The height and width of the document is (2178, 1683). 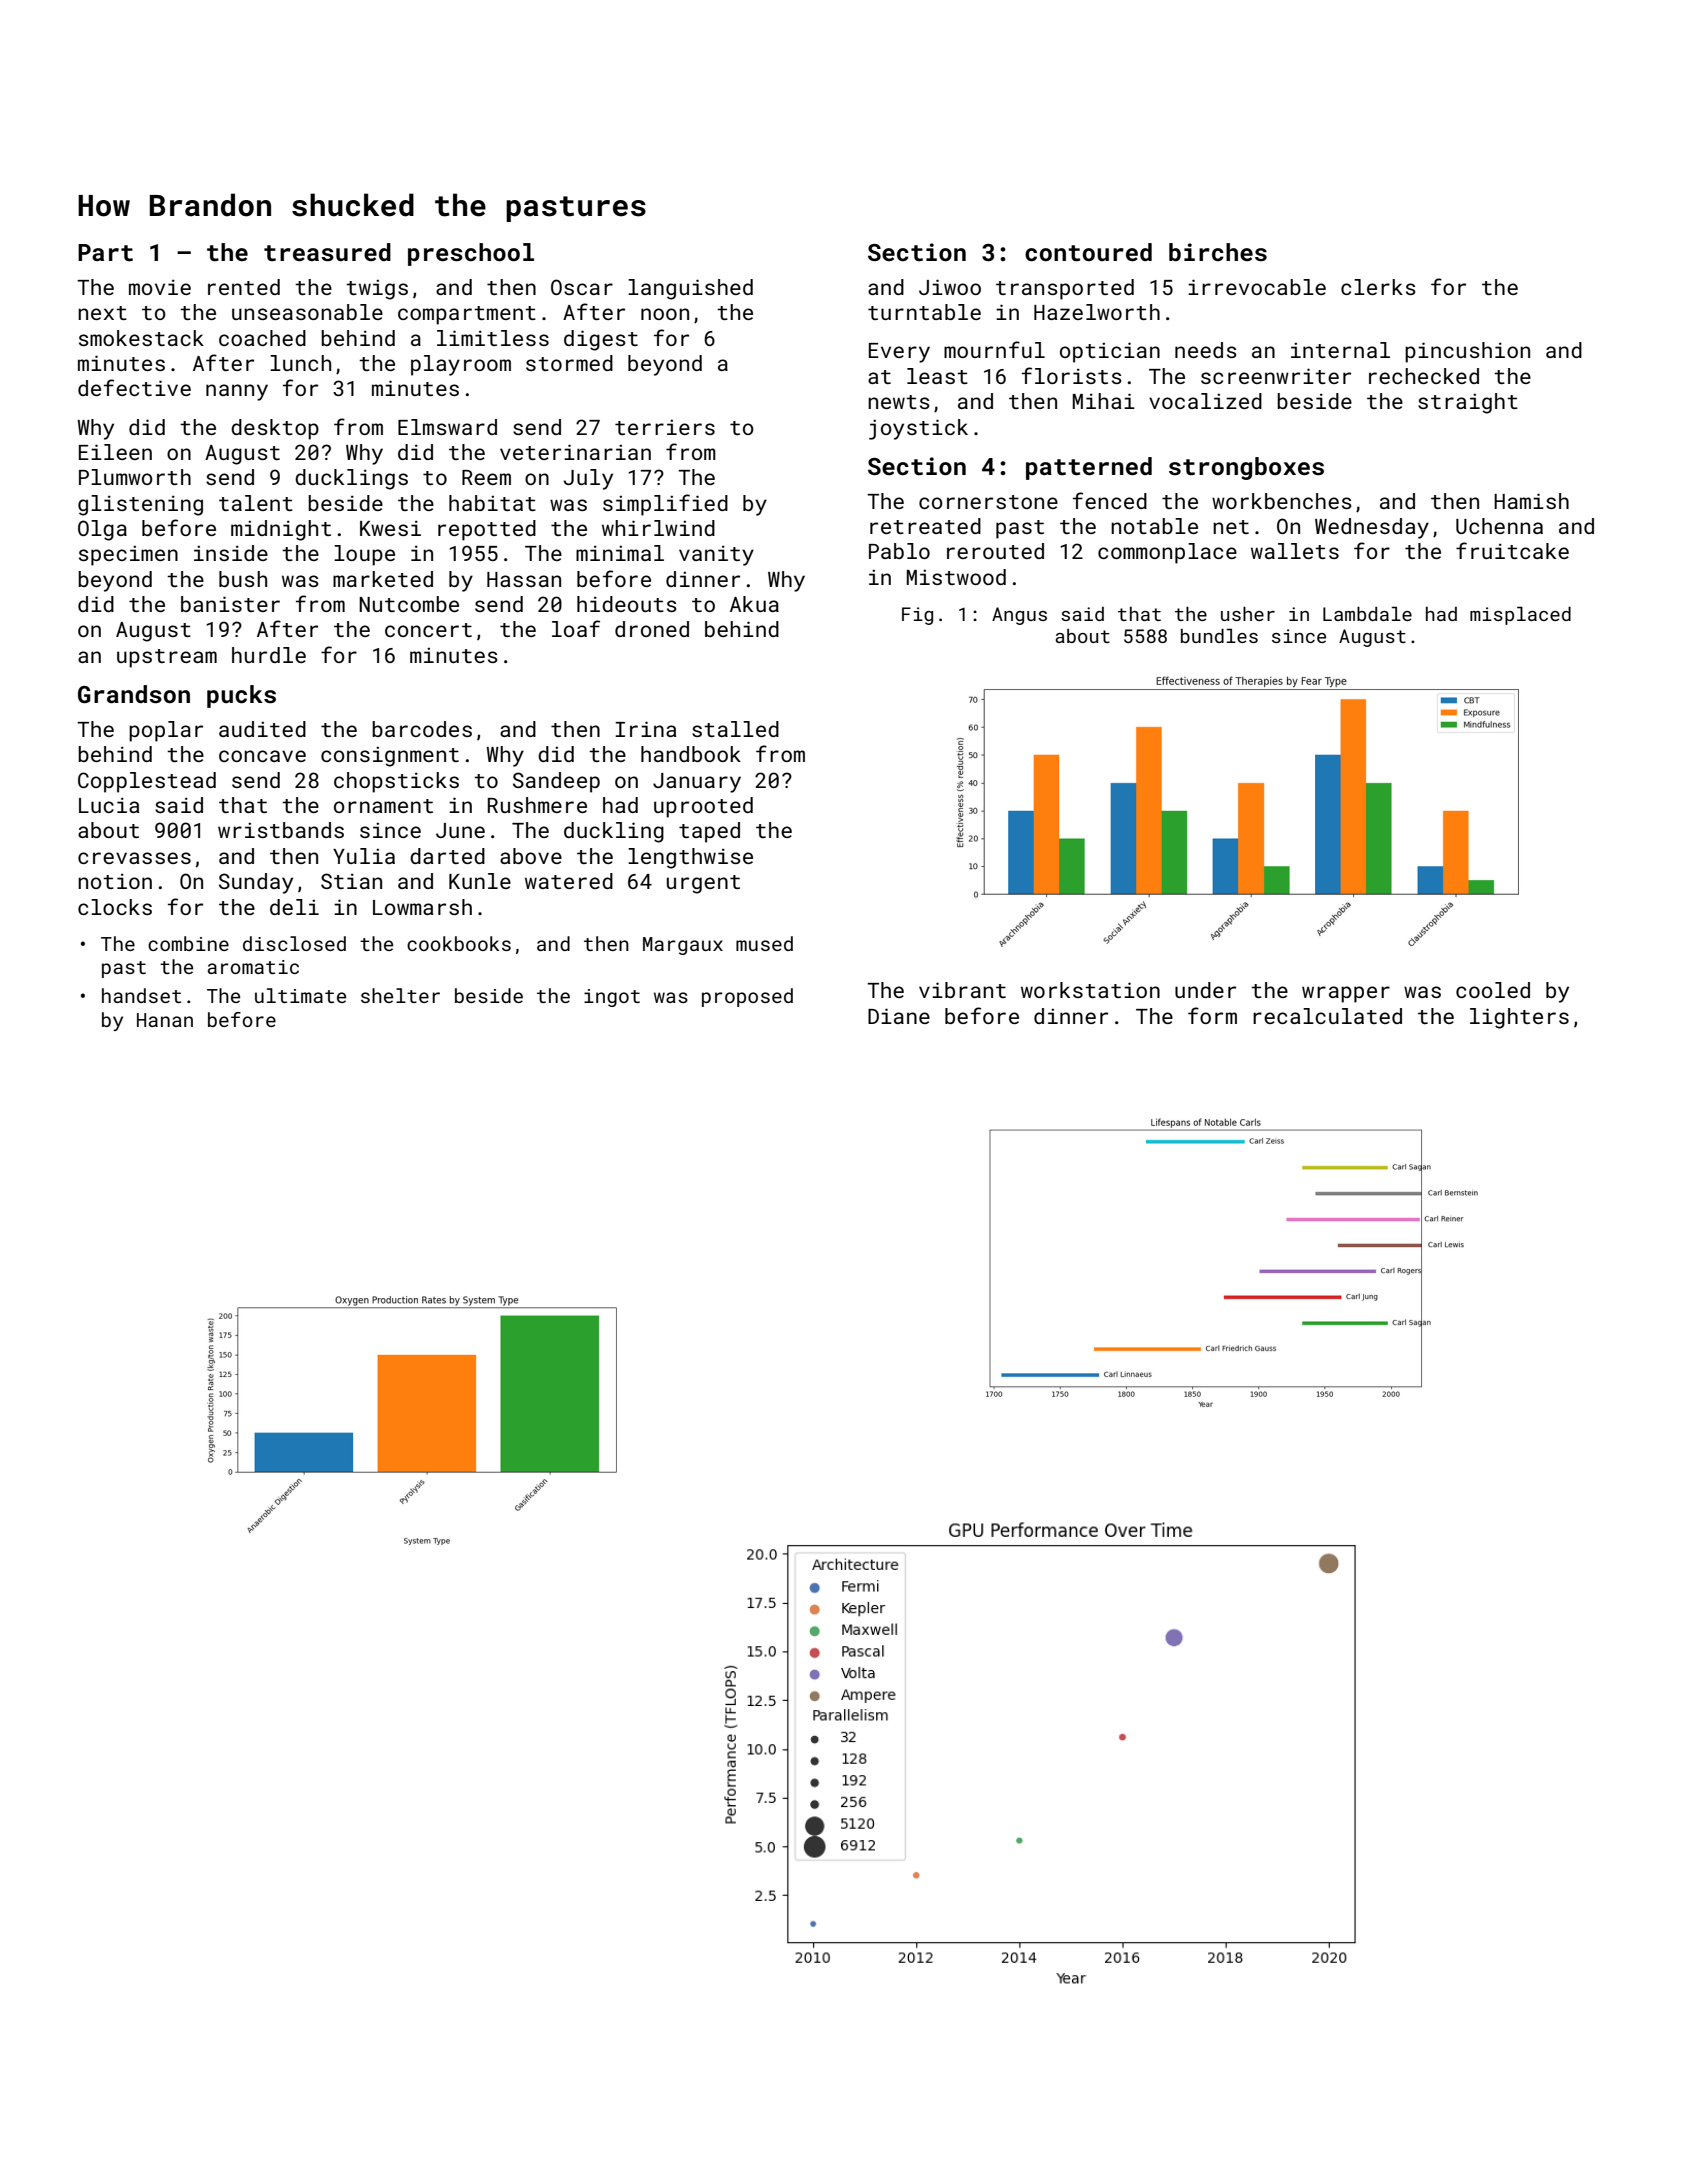 I want to click on languished, so click(x=690, y=289).
